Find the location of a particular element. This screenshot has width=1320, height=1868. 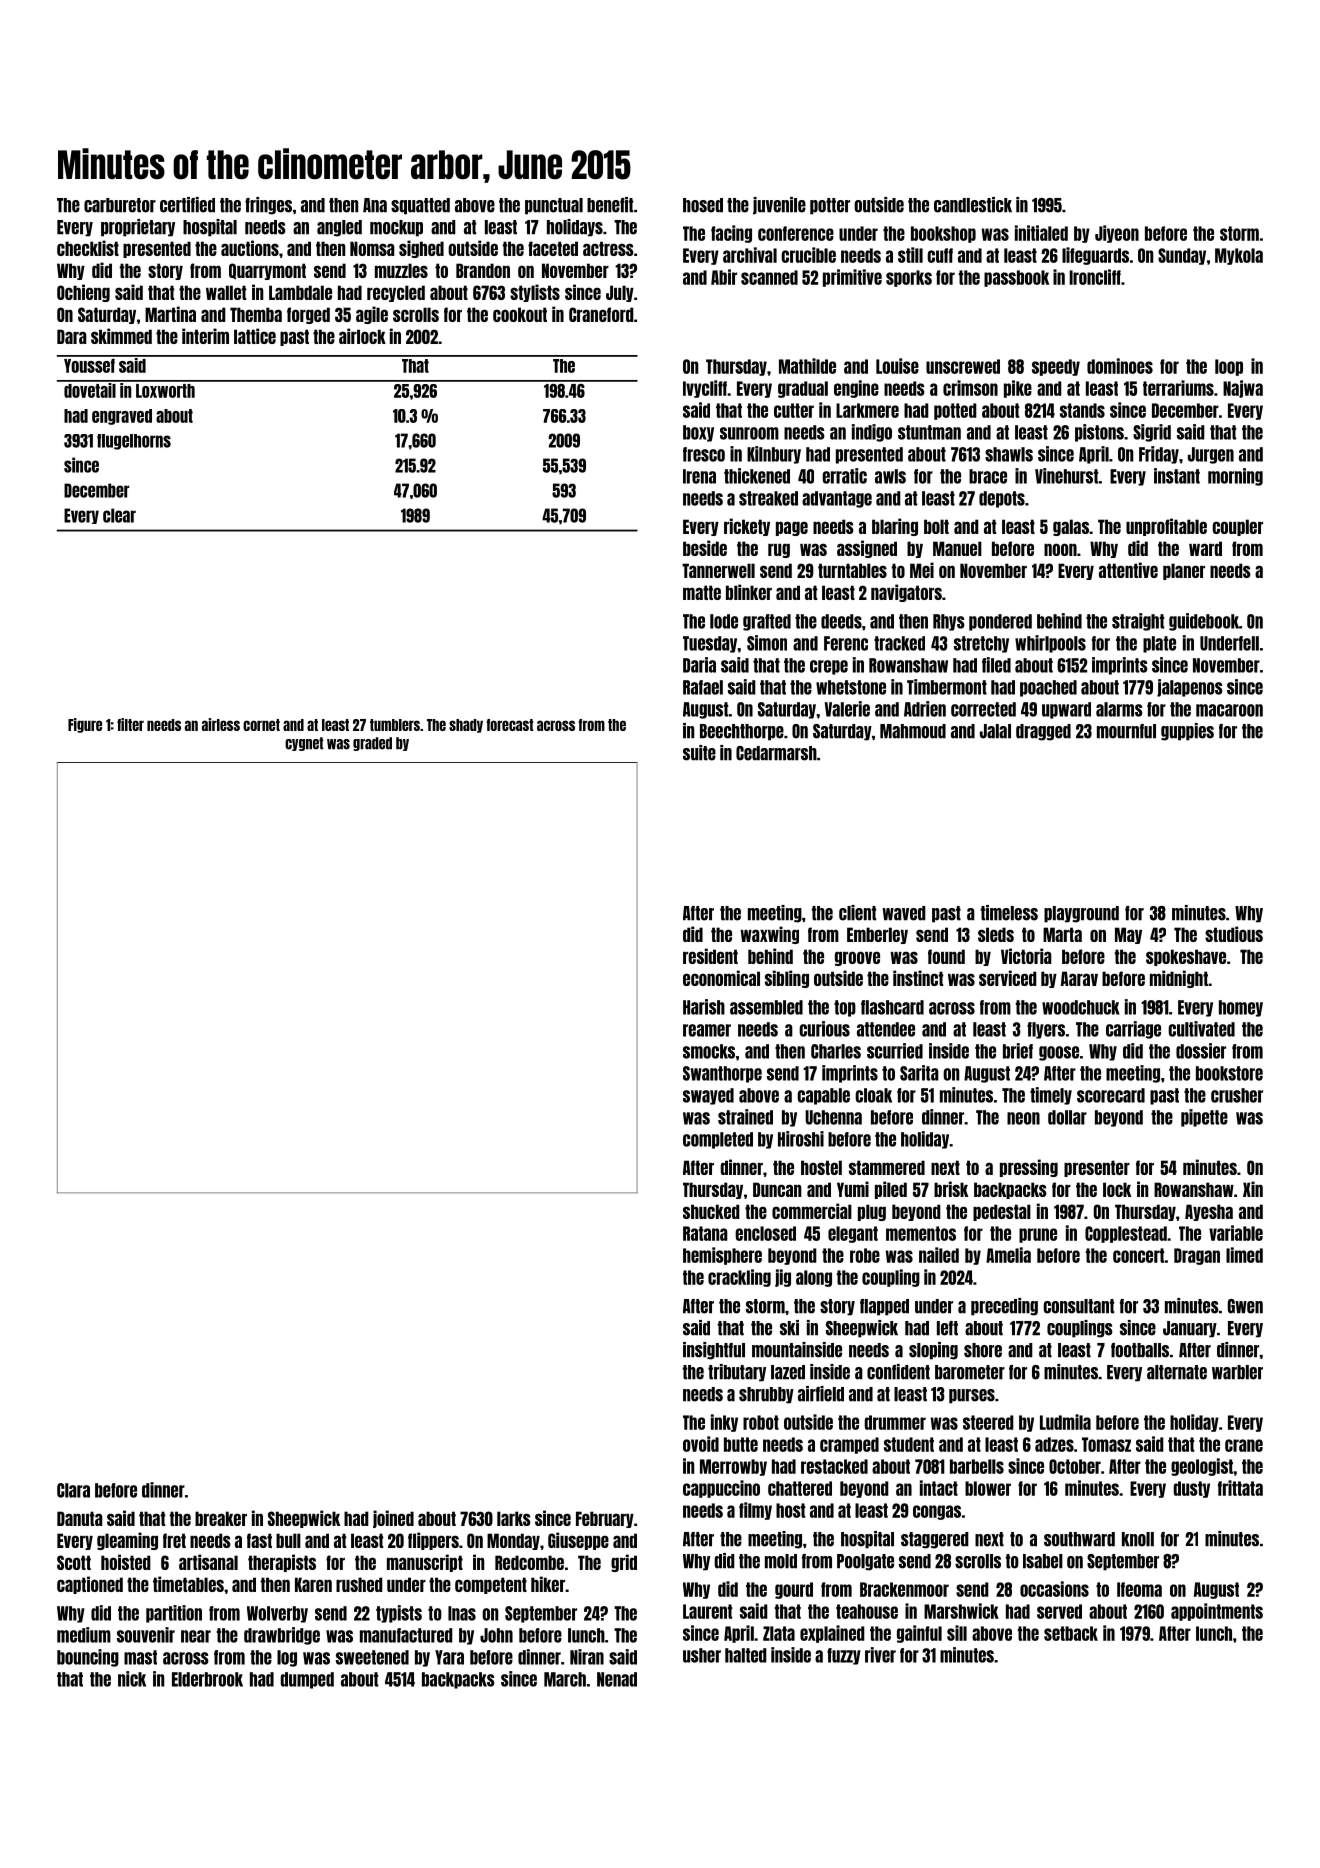

Mykola is located at coordinates (1239, 256).
